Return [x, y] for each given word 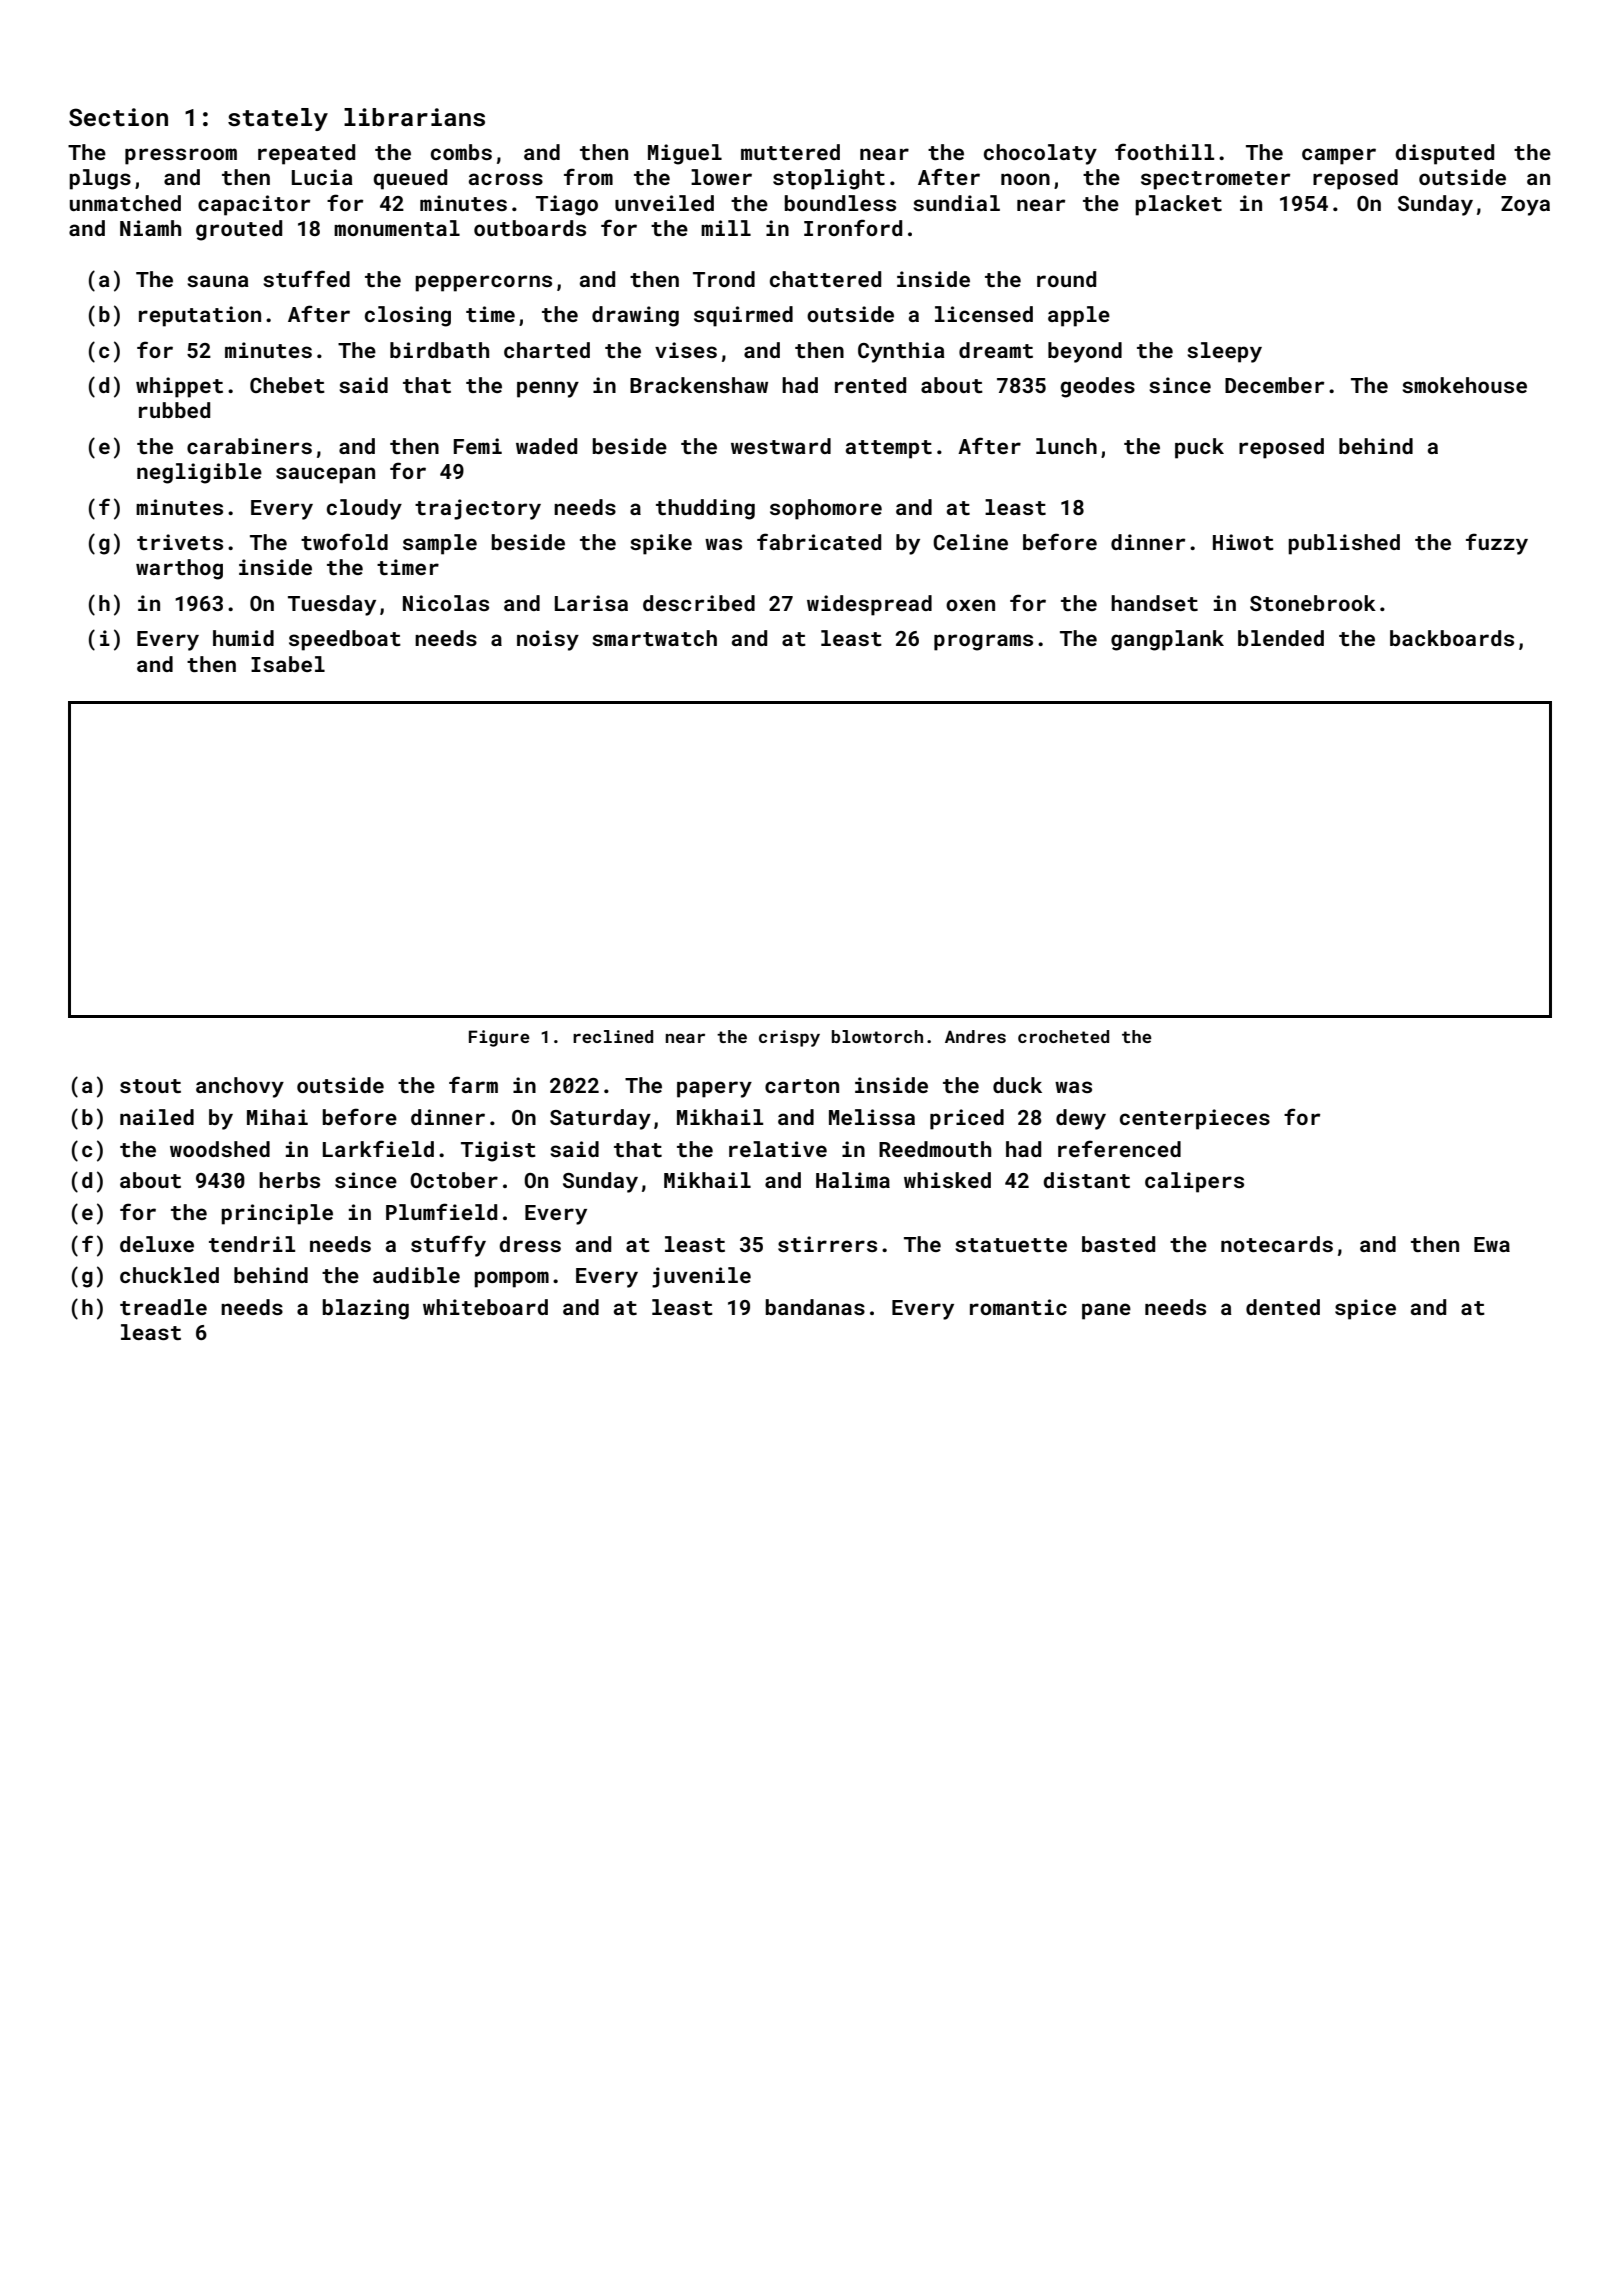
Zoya [1525, 206]
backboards [1452, 638]
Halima [853, 1180]
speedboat [345, 640]
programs [983, 642]
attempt [889, 449]
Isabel [288, 664]
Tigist [498, 1151]
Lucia [322, 177]
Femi [478, 446]
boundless [840, 203]
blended [1281, 638]
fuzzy [1497, 544]
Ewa [1492, 1244]
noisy [548, 640]
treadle [163, 1307]
